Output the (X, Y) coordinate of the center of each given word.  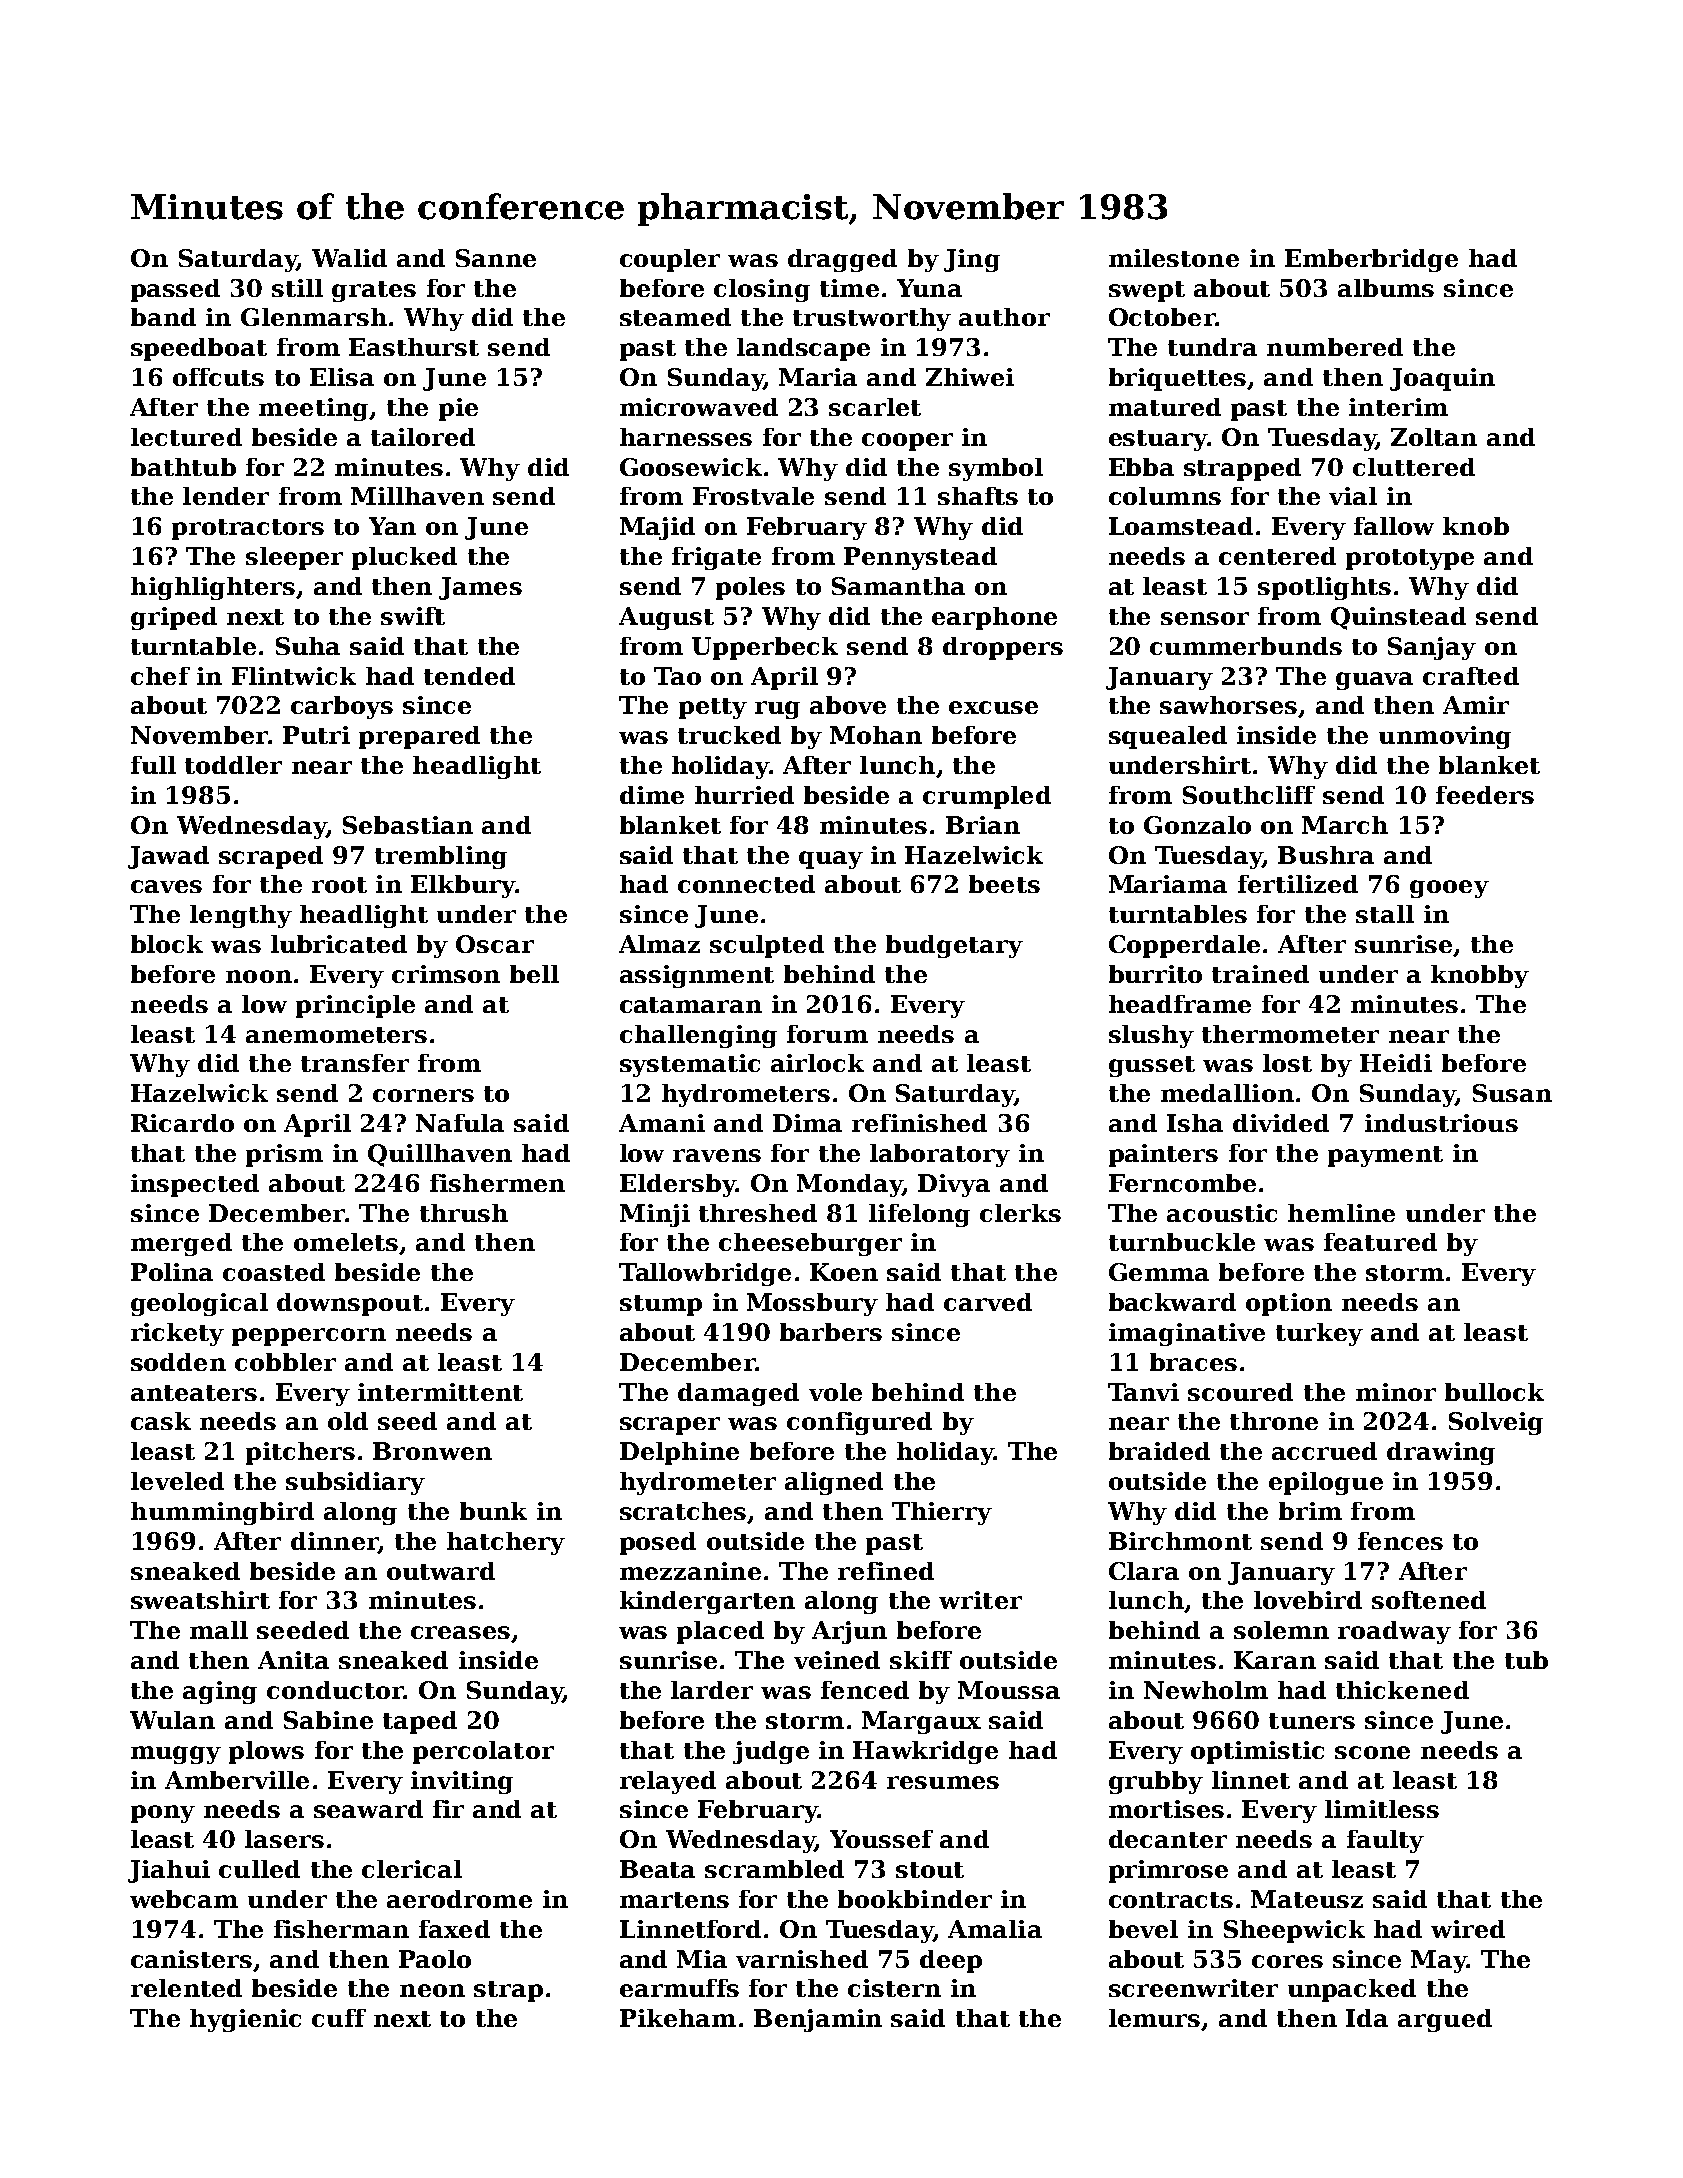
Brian (983, 825)
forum (827, 1034)
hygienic (245, 2020)
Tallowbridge (705, 1274)
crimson (446, 974)
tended (469, 676)
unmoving (1445, 737)
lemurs (1154, 2018)
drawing (1441, 1453)
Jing (972, 260)
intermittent (440, 1392)
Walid (349, 258)
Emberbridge (1371, 260)
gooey (1449, 889)
